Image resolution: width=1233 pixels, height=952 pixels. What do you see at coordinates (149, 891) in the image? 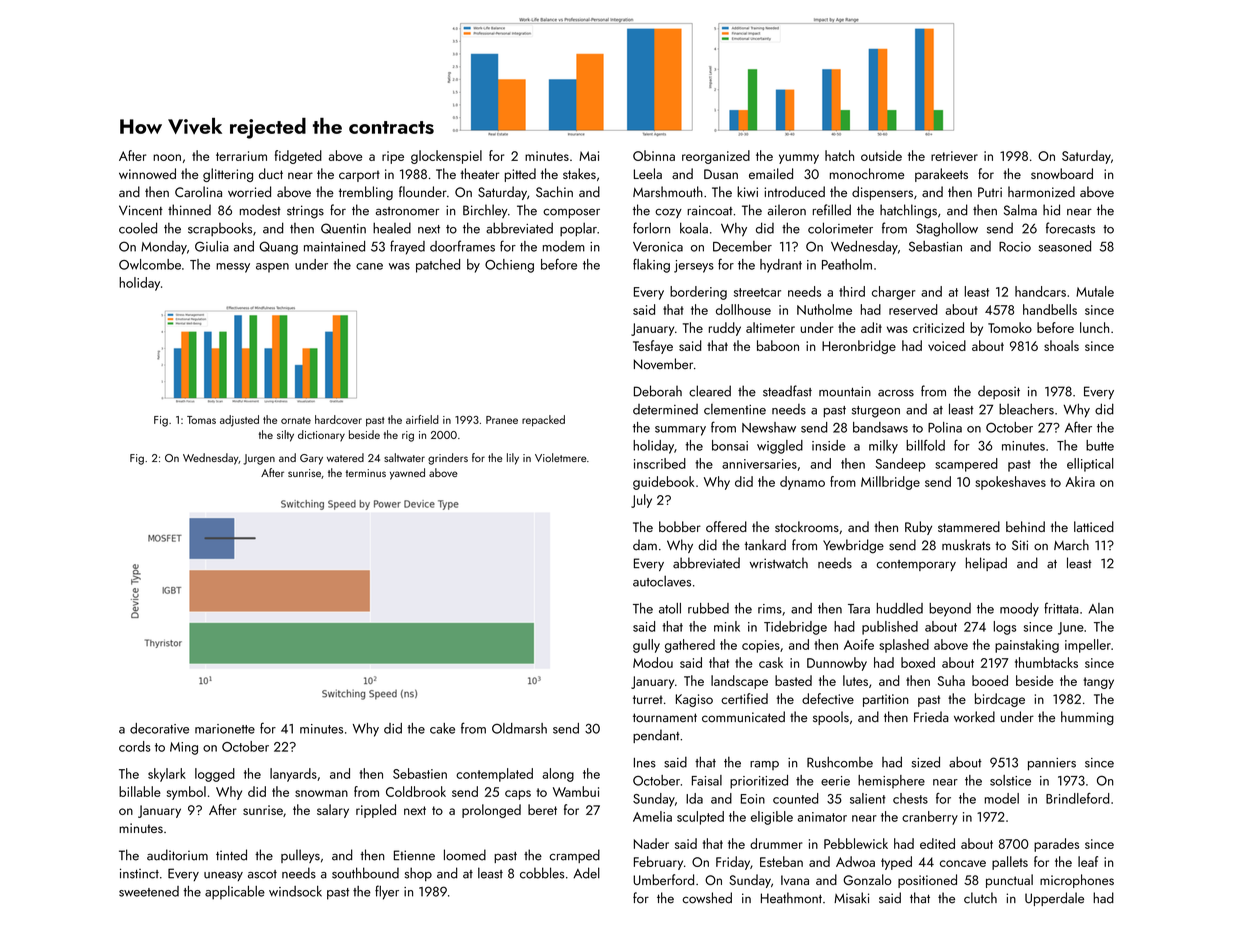
I see `sweetened` at bounding box center [149, 891].
